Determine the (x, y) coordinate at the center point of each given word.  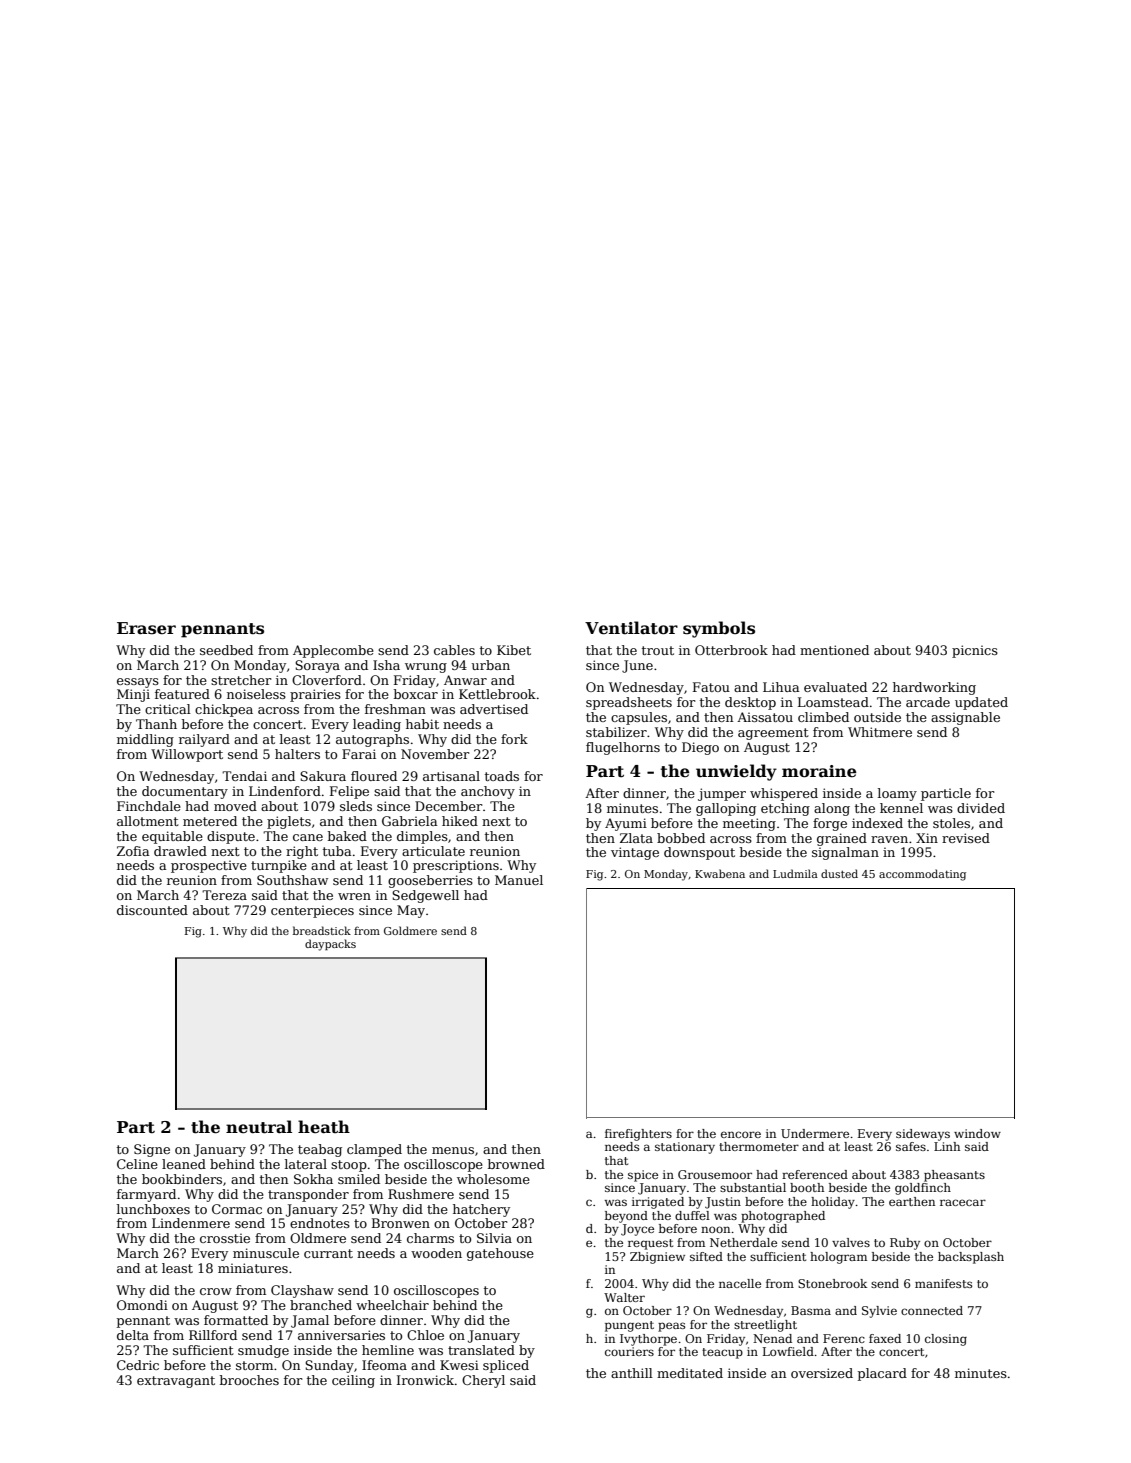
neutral (259, 1127)
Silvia (494, 1238)
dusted (839, 873)
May (411, 911)
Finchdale (149, 806)
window (977, 1133)
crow (216, 1291)
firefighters (638, 1135)
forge (830, 824)
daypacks (330, 945)
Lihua (781, 687)
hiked (460, 821)
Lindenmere (191, 1223)
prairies (315, 695)
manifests (943, 1283)
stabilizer (616, 732)
